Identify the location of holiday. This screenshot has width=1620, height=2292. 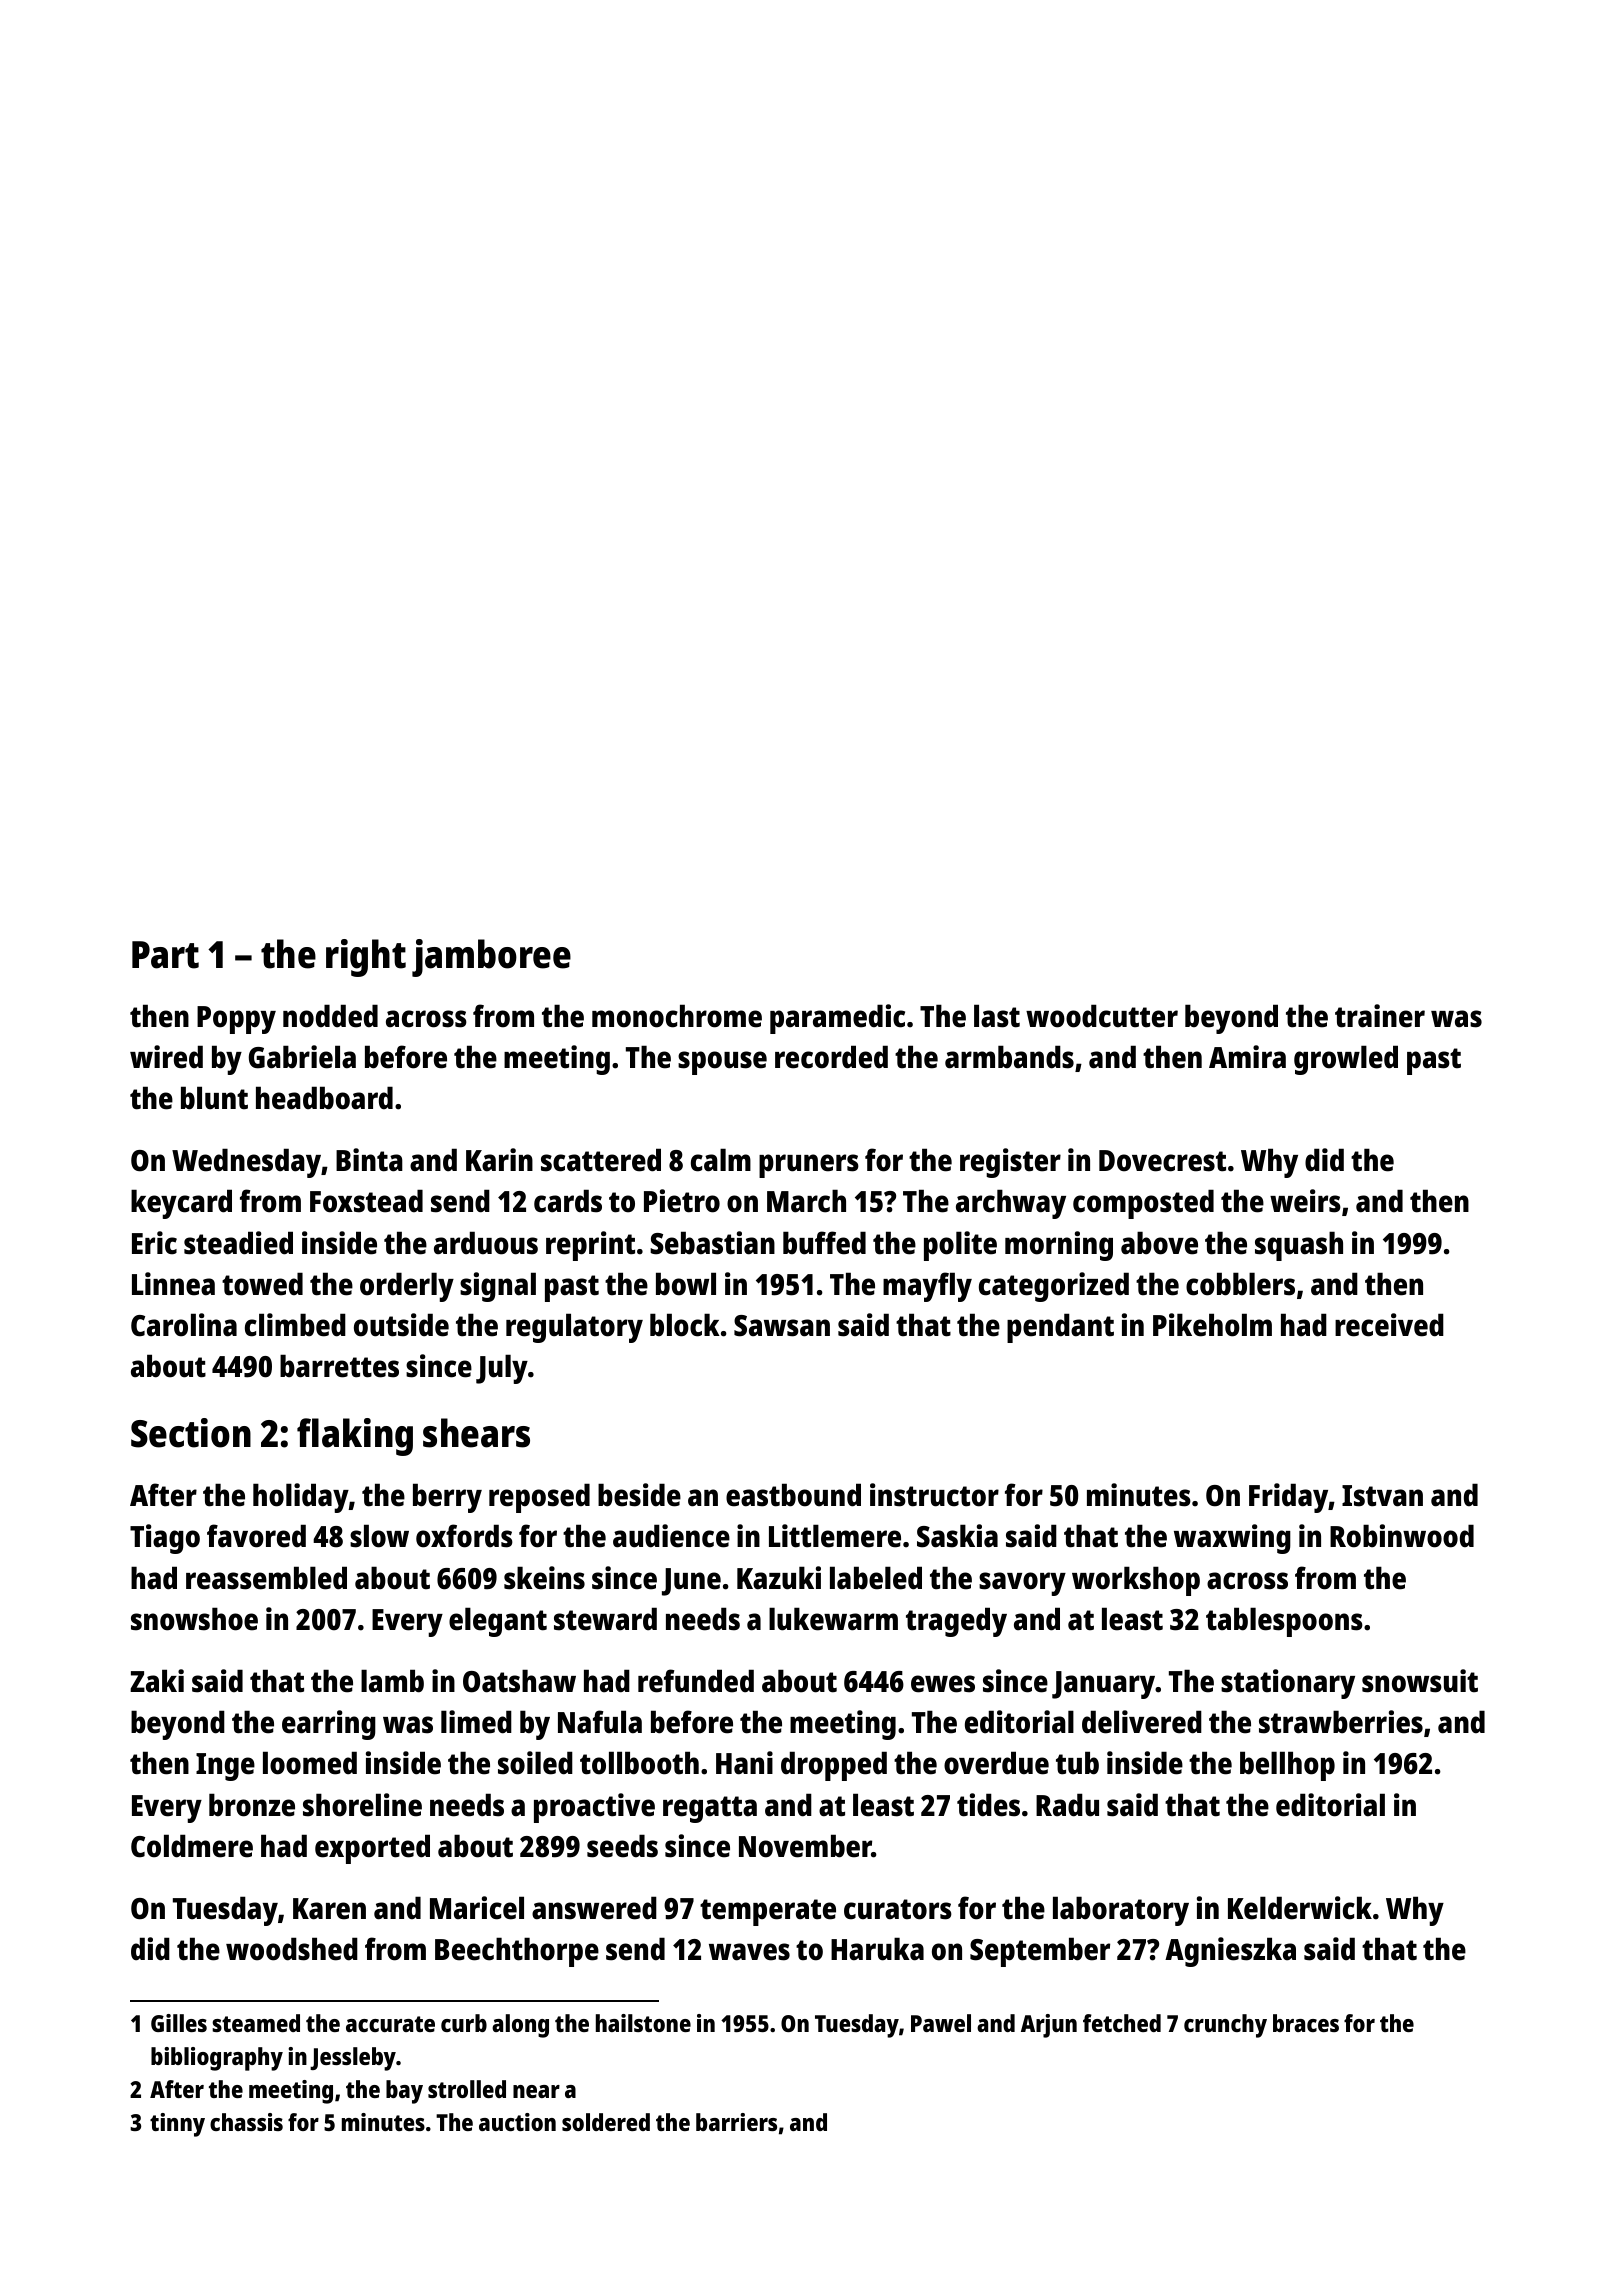
(301, 1498).
